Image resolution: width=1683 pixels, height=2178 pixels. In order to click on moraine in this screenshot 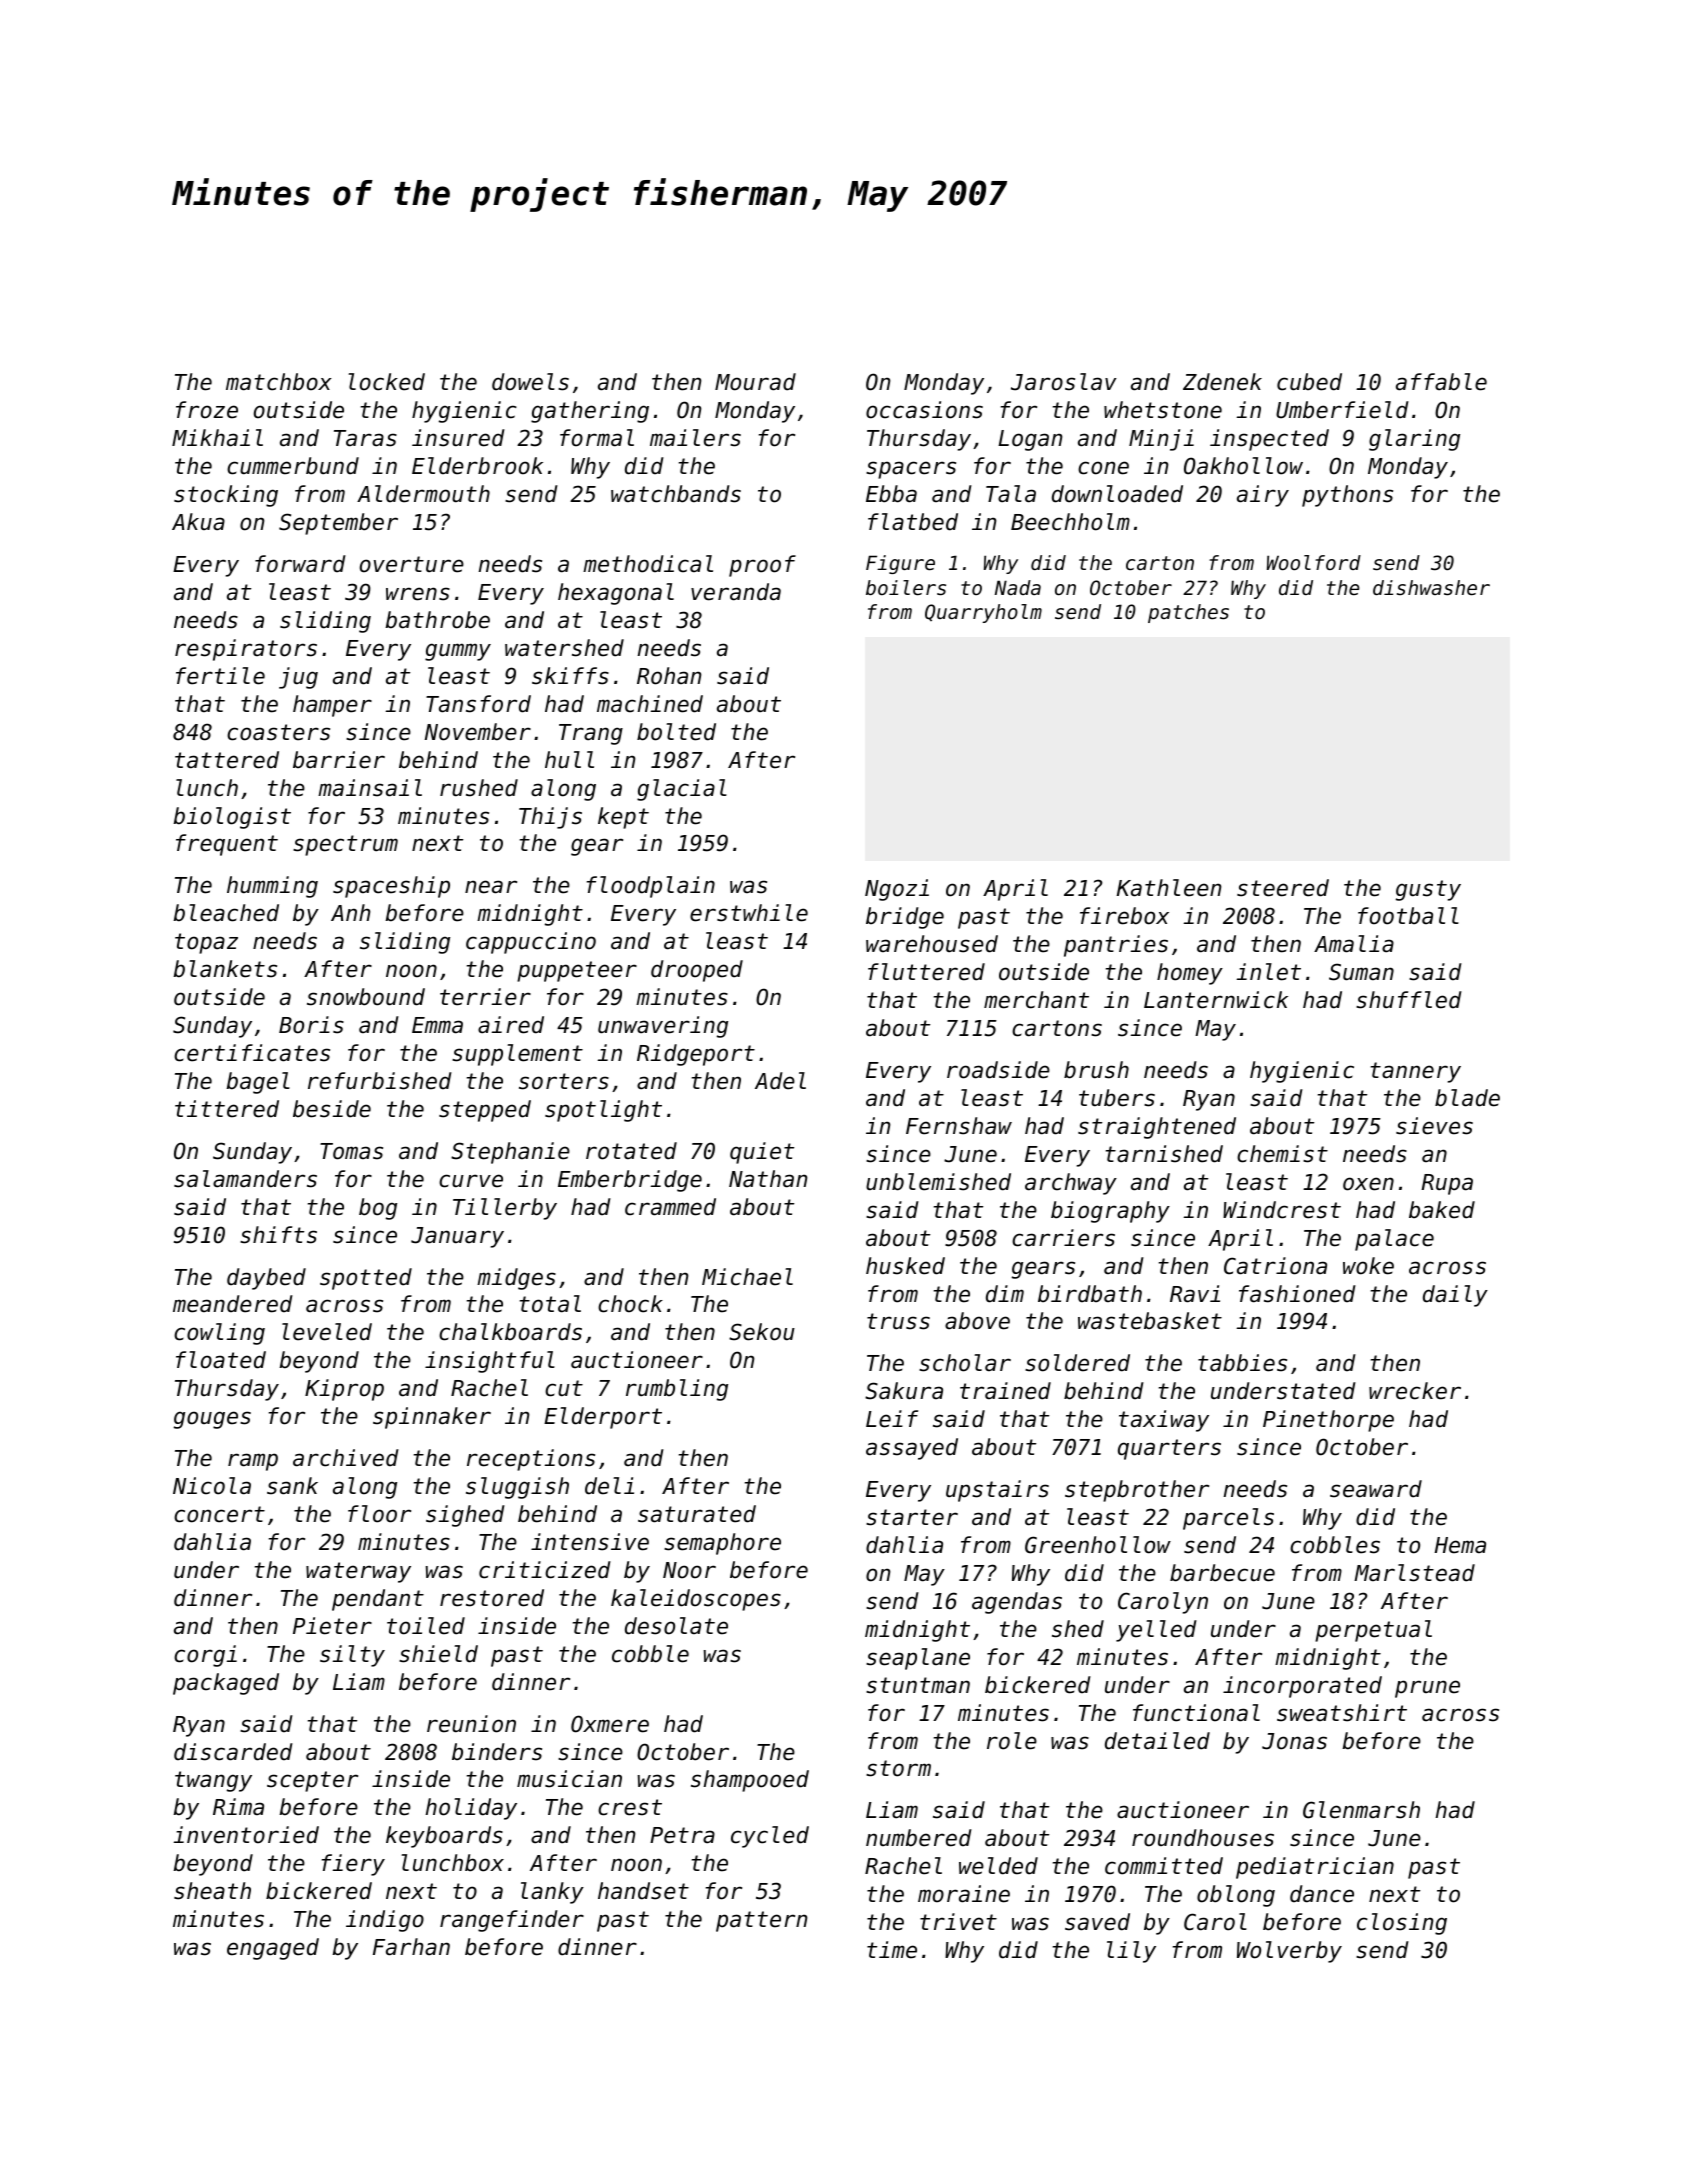, I will do `click(964, 1894)`.
